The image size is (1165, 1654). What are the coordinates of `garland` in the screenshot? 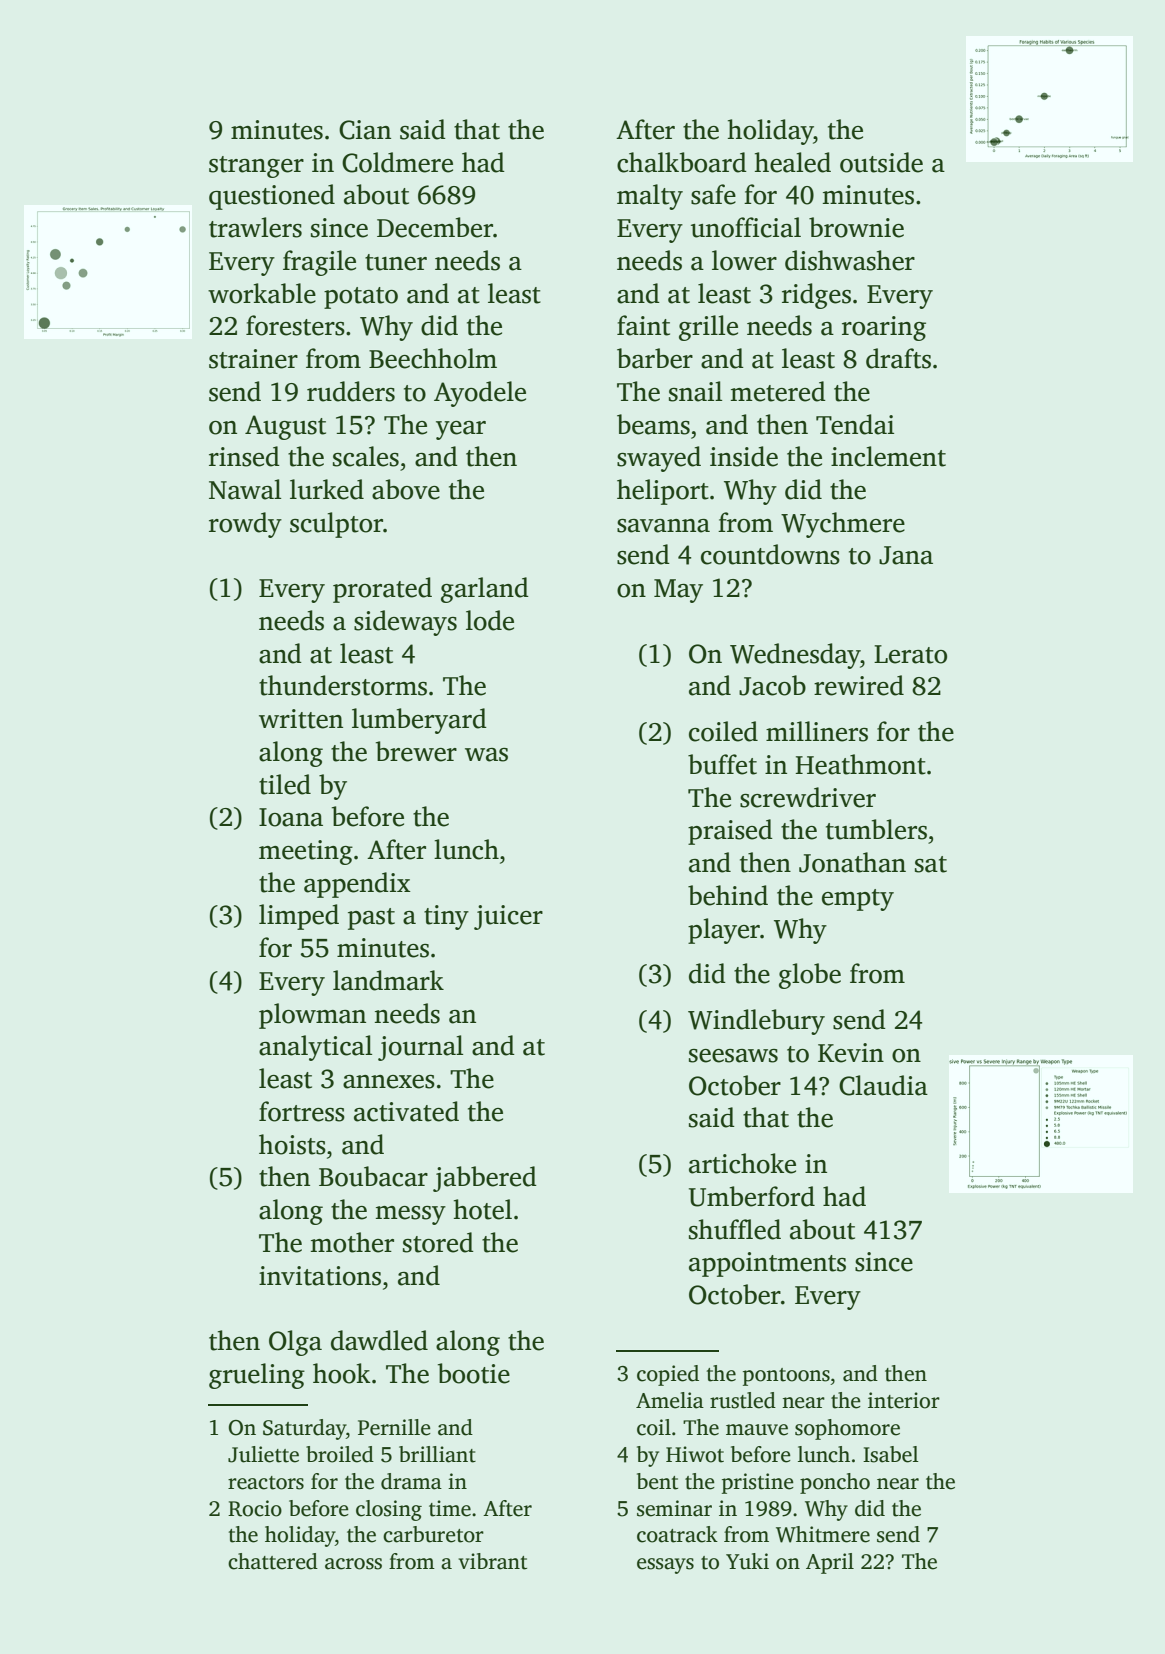 It's located at (485, 590).
